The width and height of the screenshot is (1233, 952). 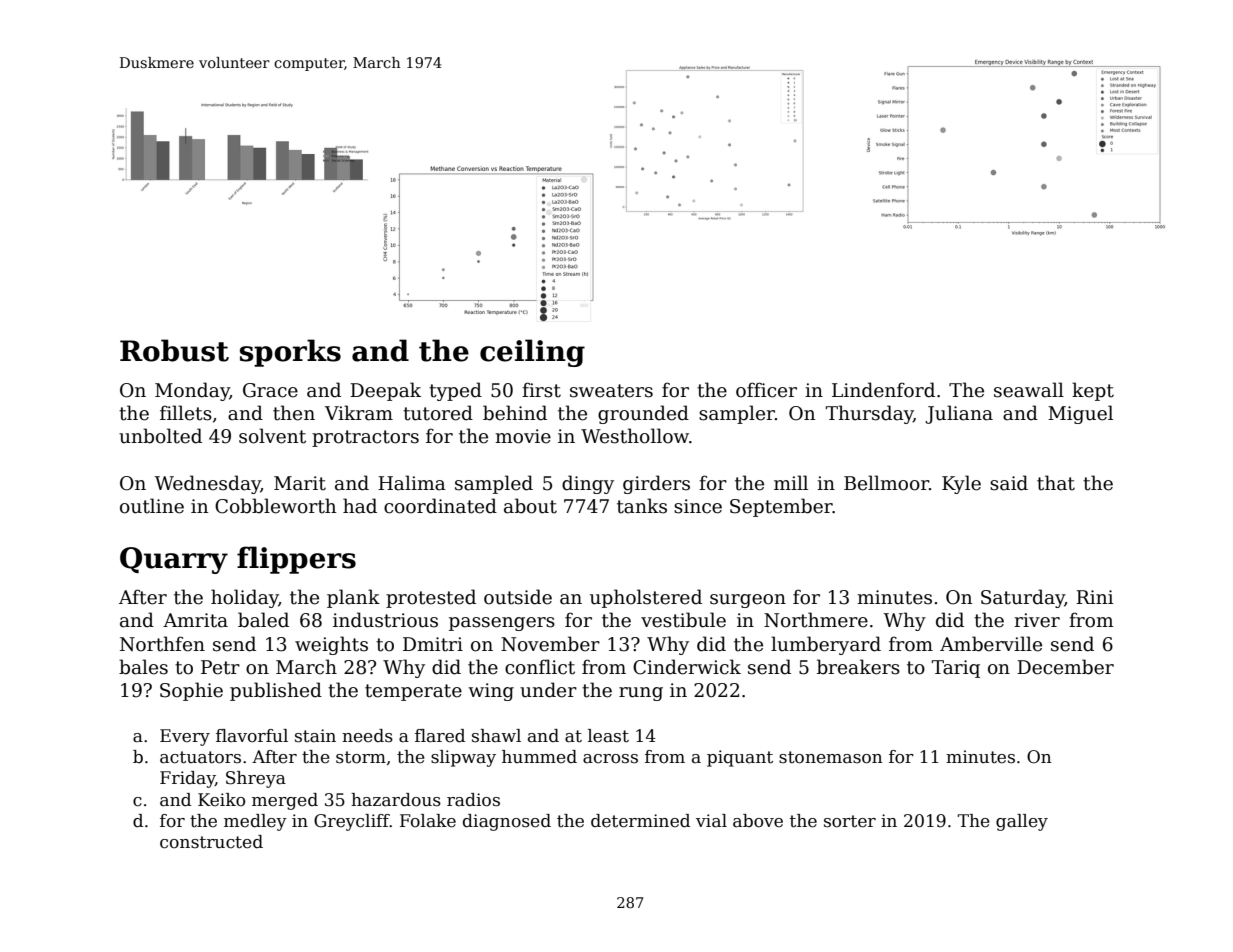 What do you see at coordinates (263, 620) in the screenshot?
I see `baled` at bounding box center [263, 620].
